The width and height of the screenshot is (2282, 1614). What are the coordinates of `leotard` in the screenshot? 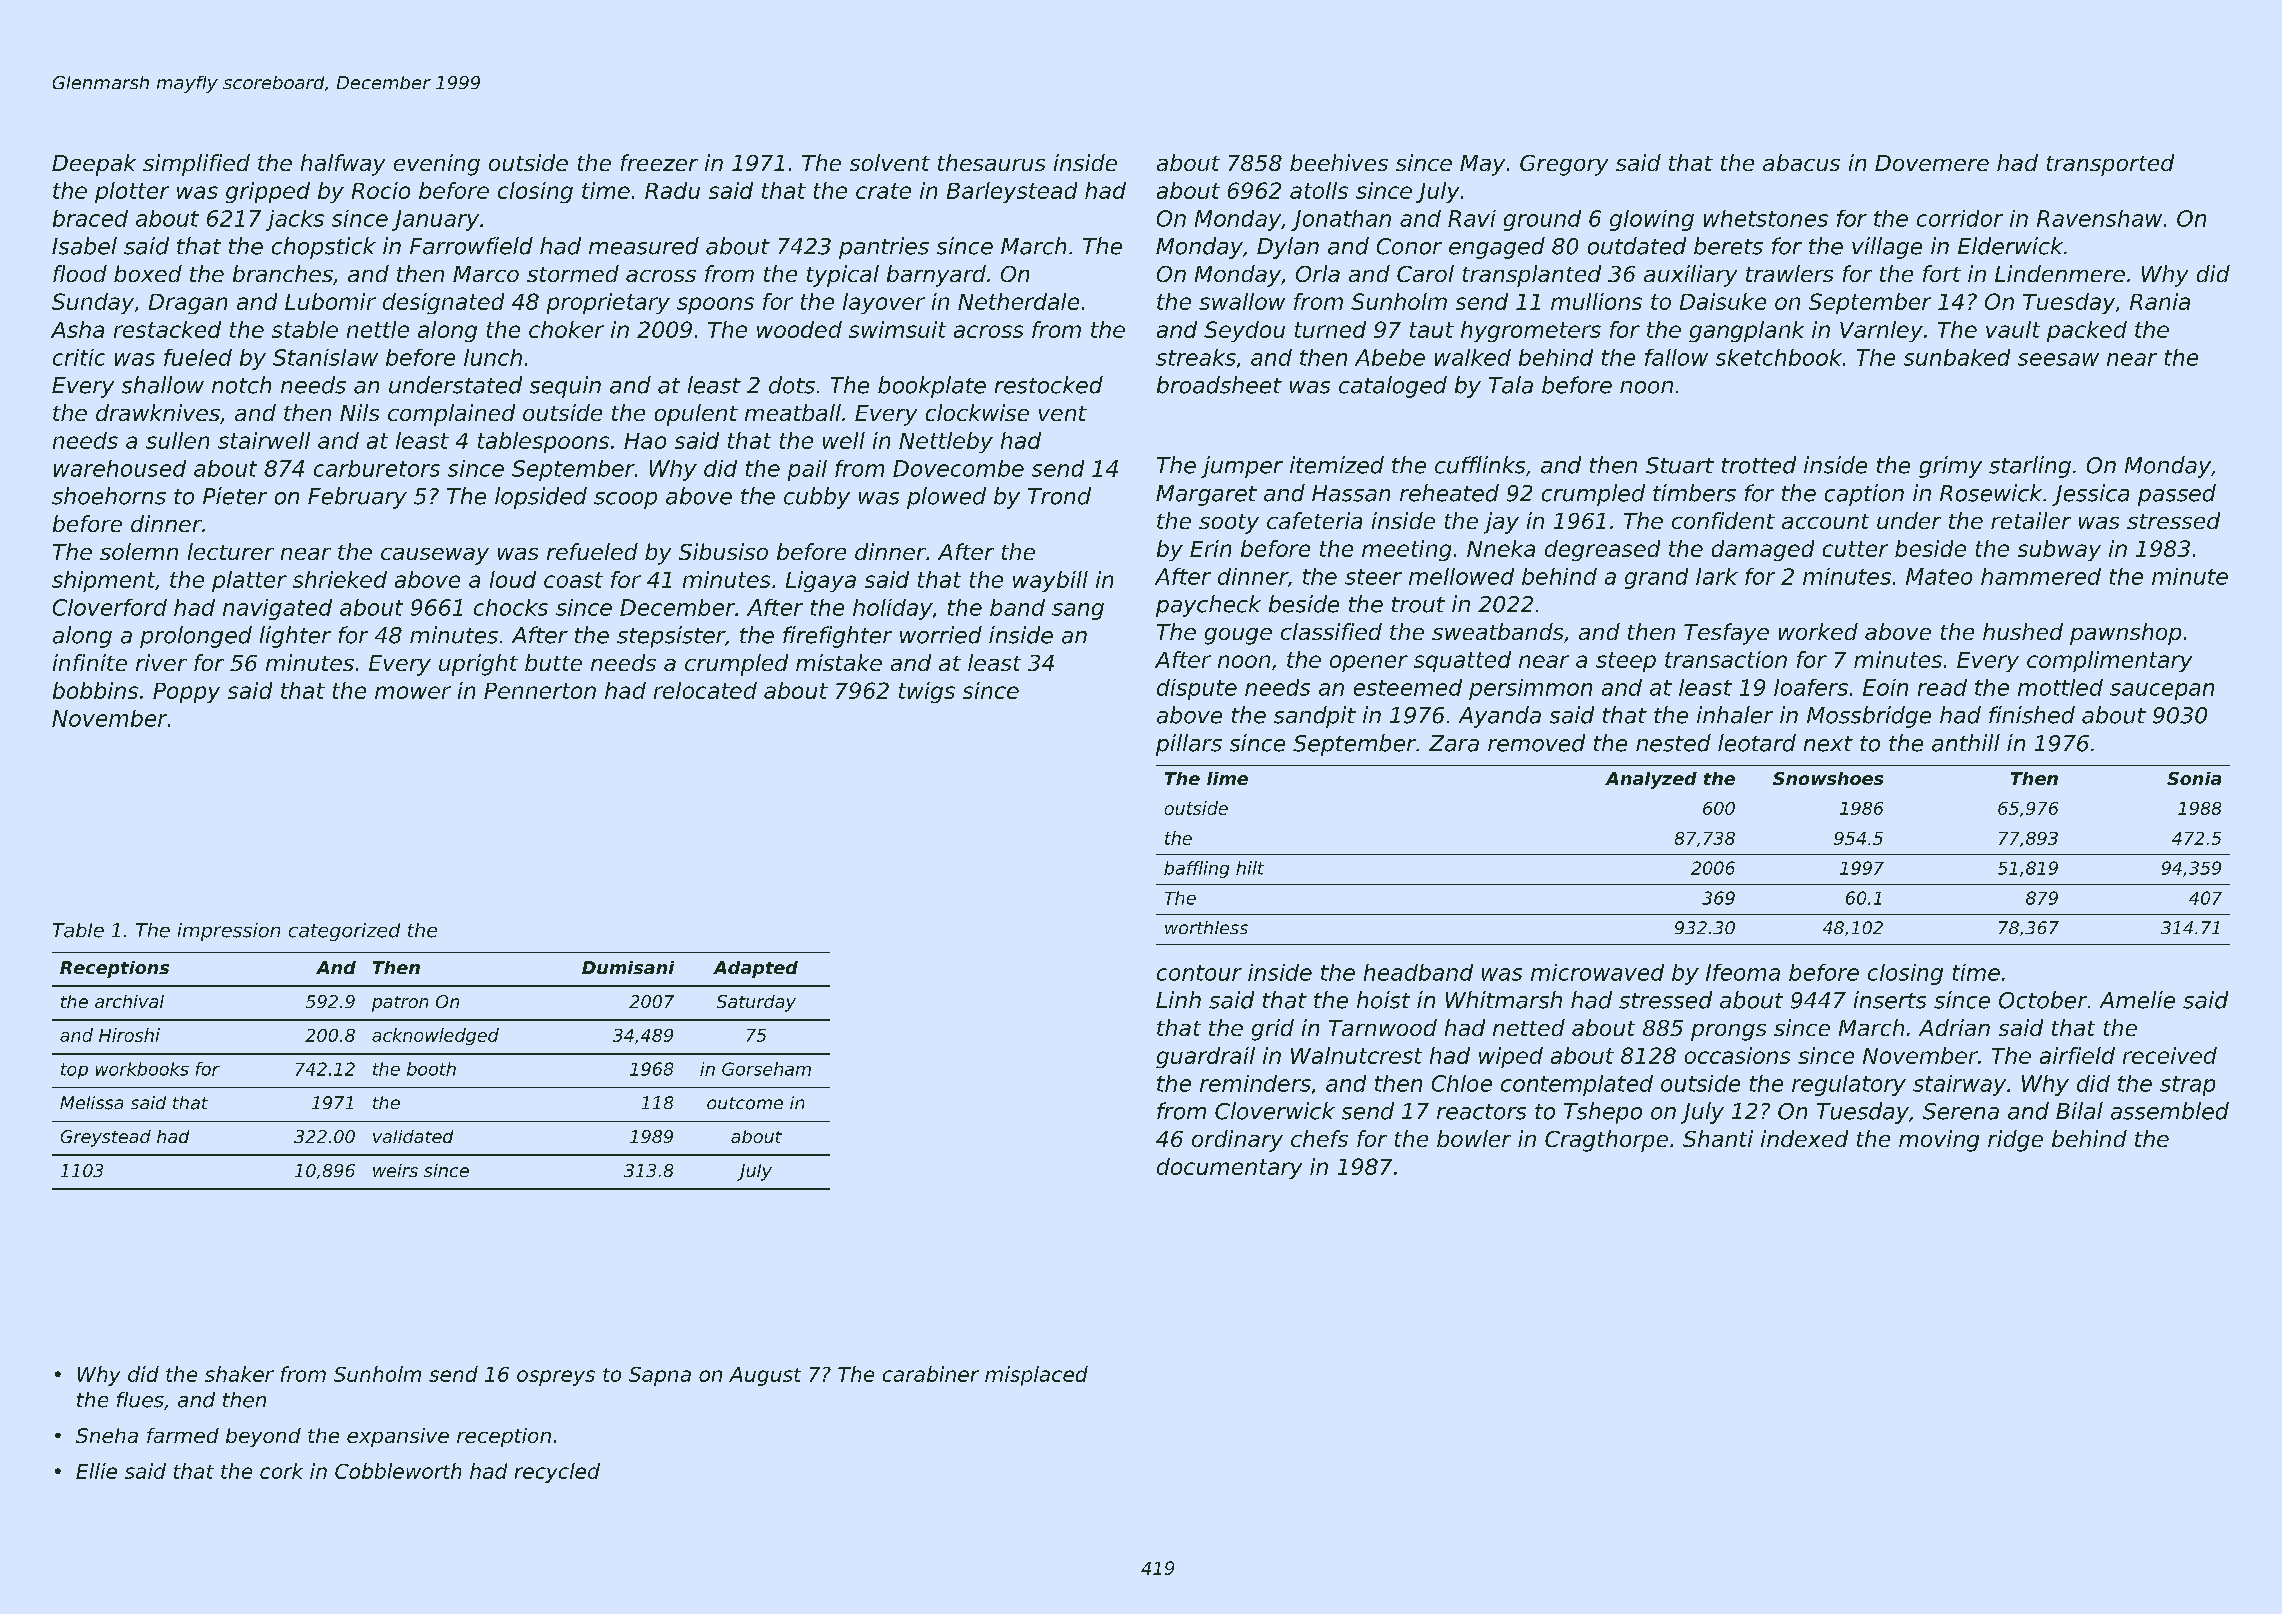 It's located at (1757, 743).
